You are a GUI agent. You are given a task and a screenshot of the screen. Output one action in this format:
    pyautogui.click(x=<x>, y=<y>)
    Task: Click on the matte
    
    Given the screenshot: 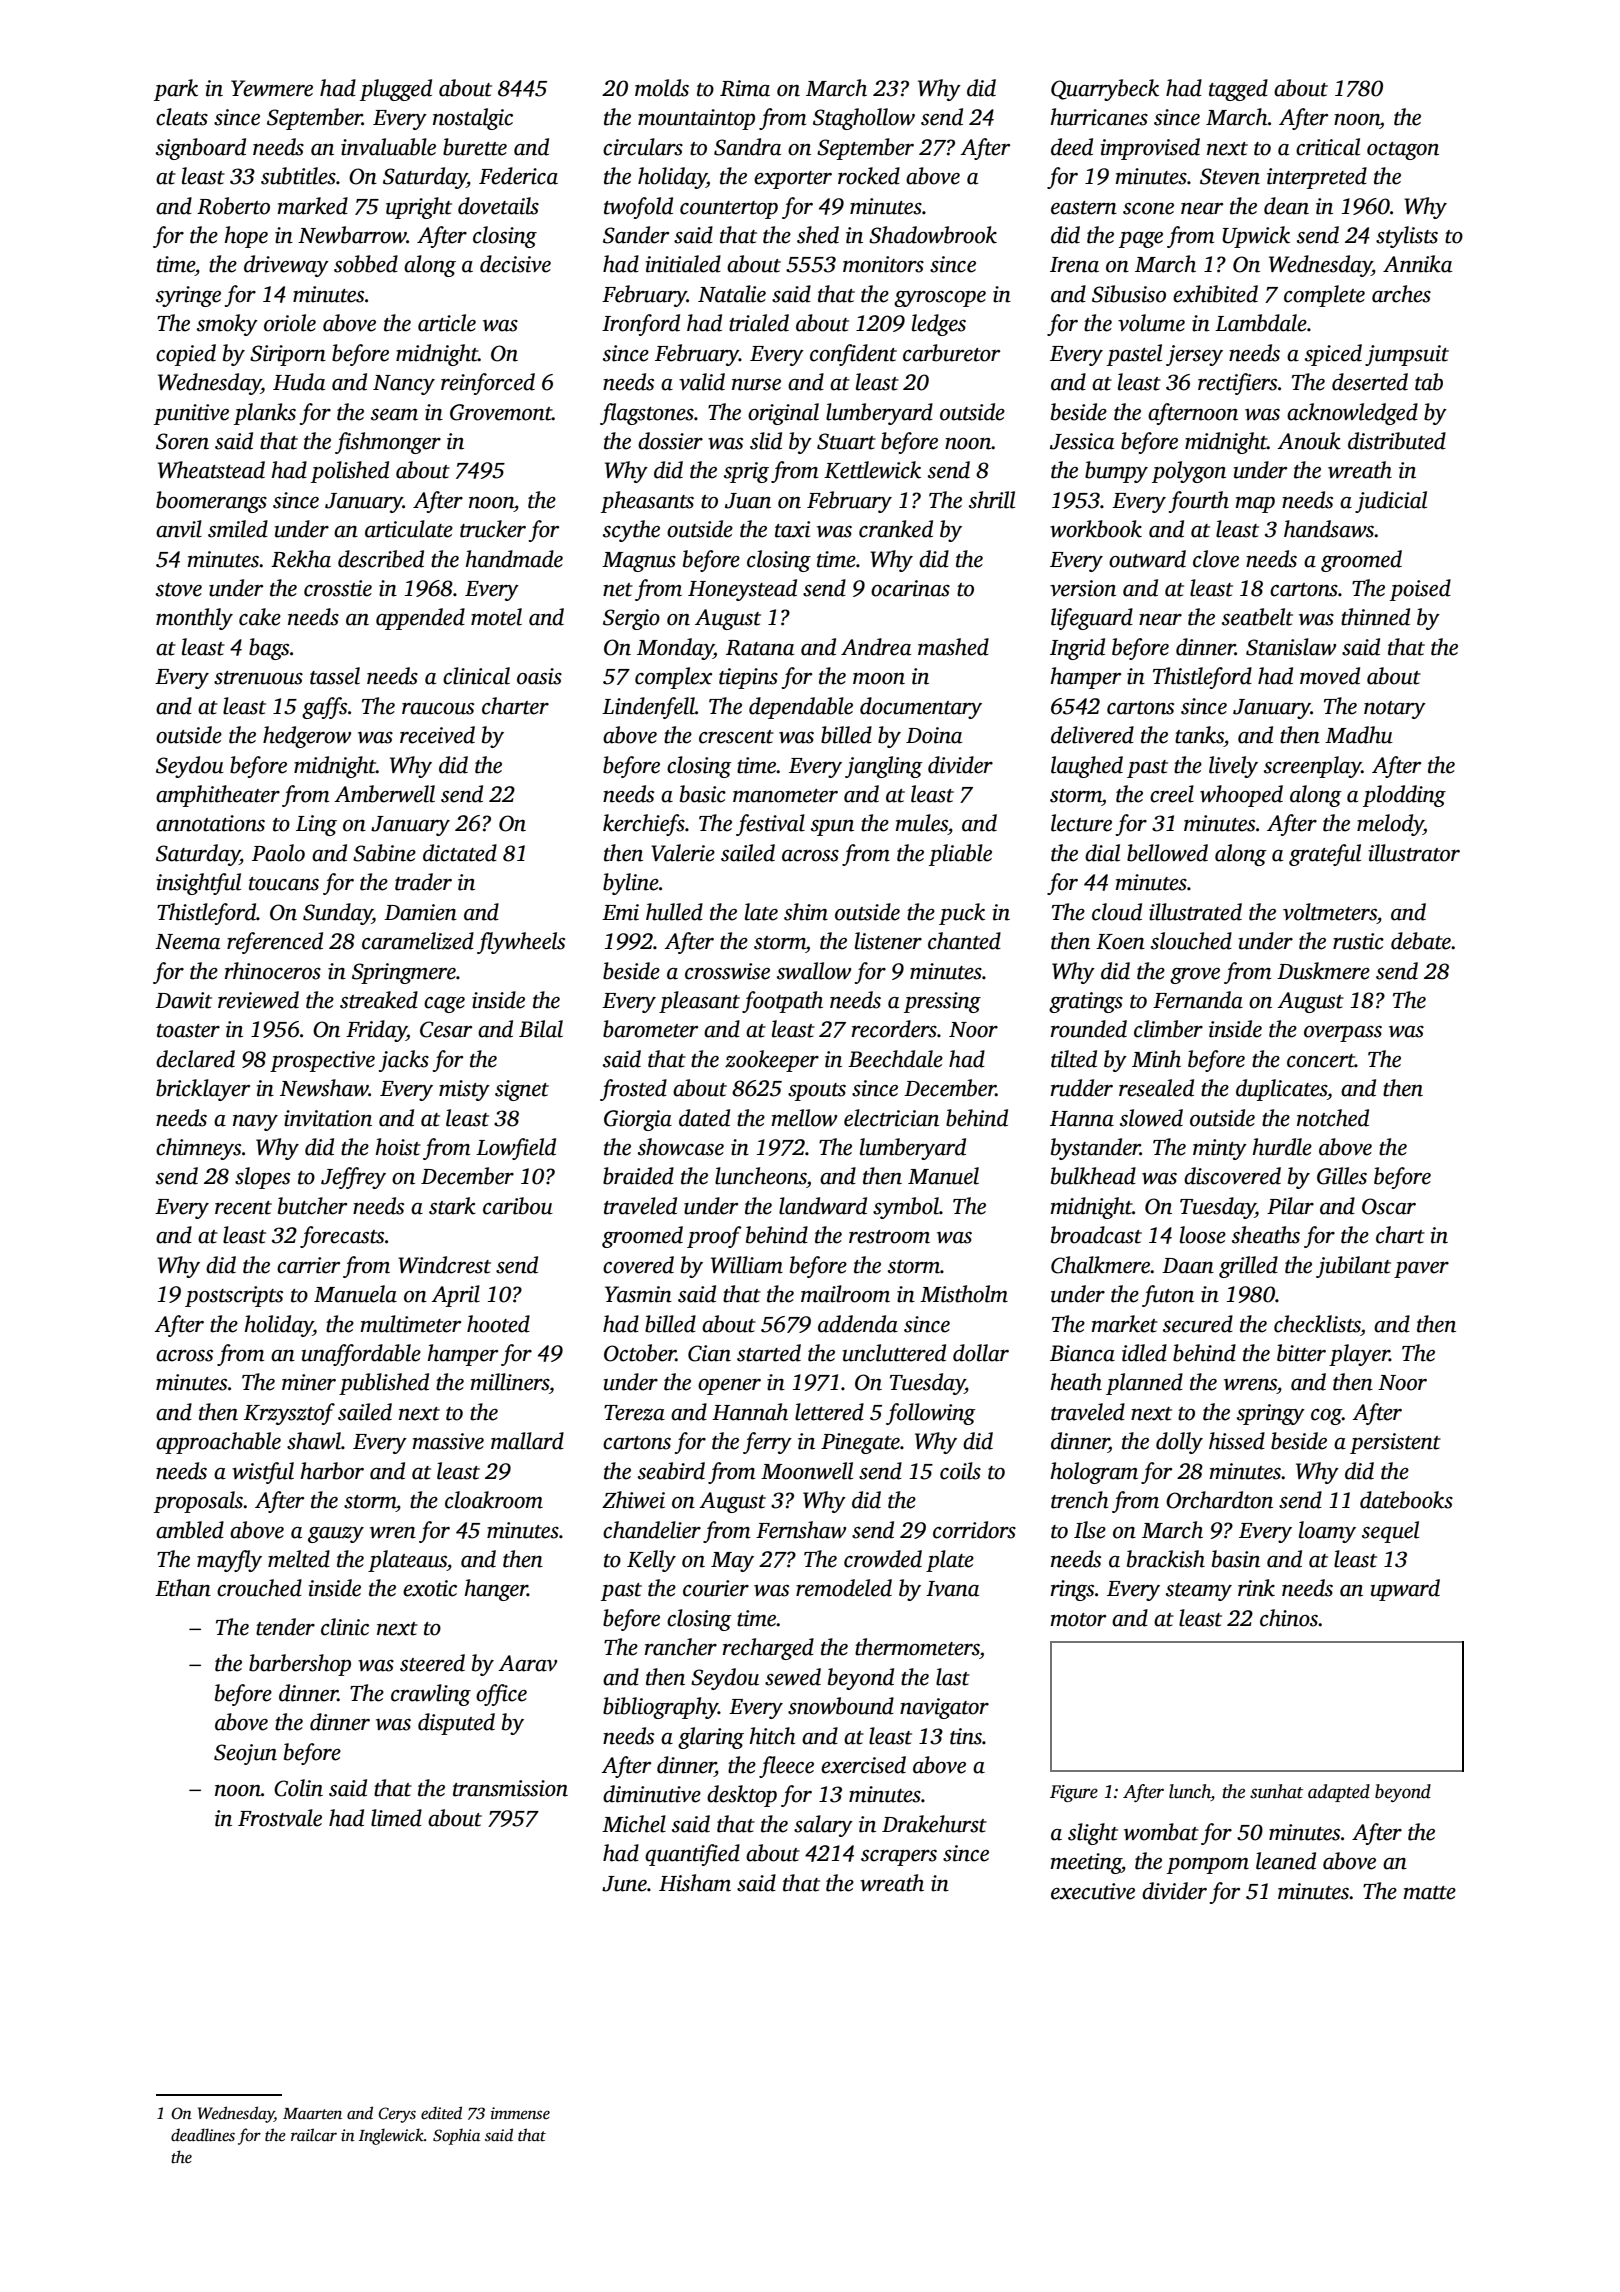 What is the action you would take?
    pyautogui.click(x=1429, y=1893)
